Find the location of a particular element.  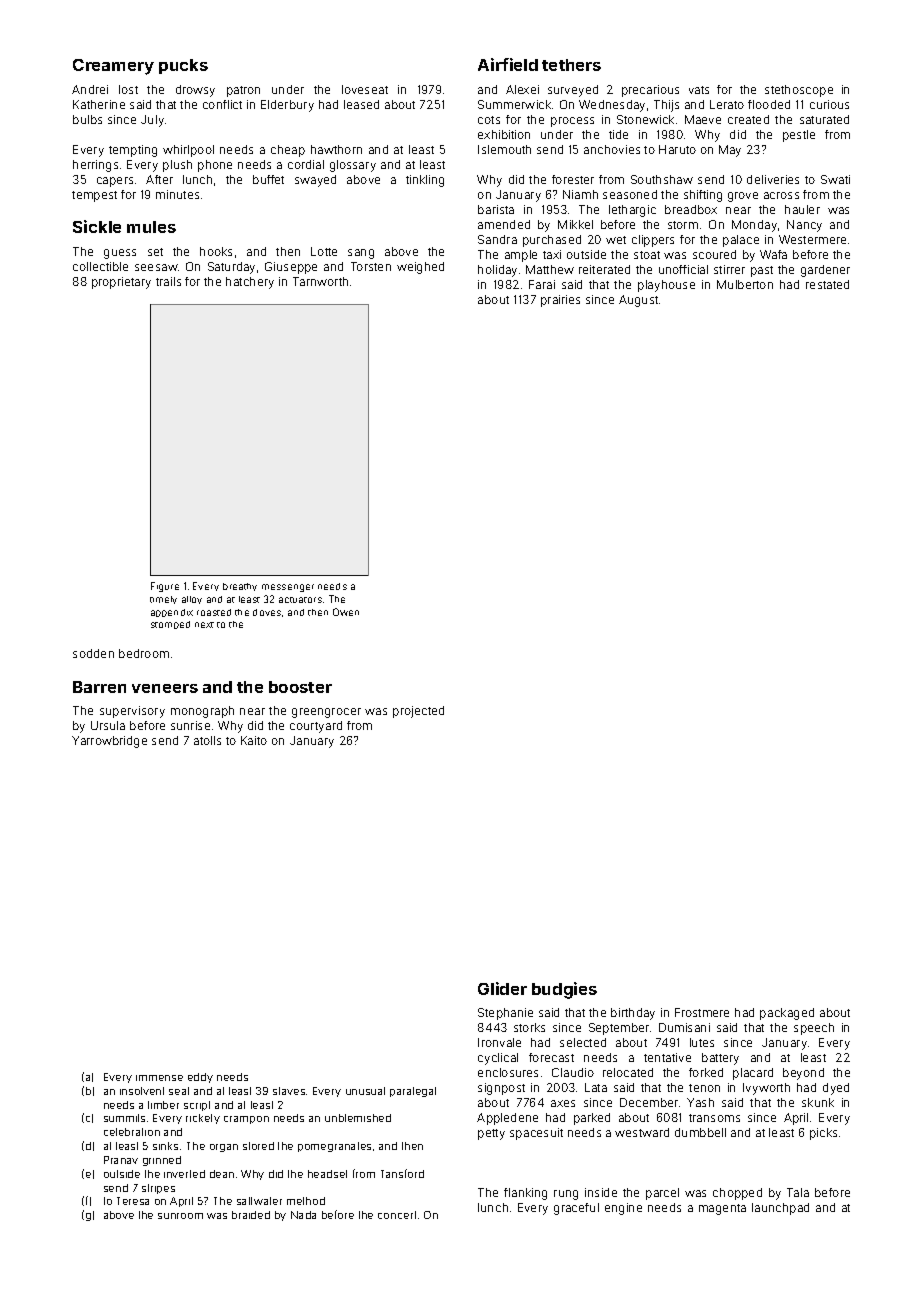

August is located at coordinates (638, 301).
